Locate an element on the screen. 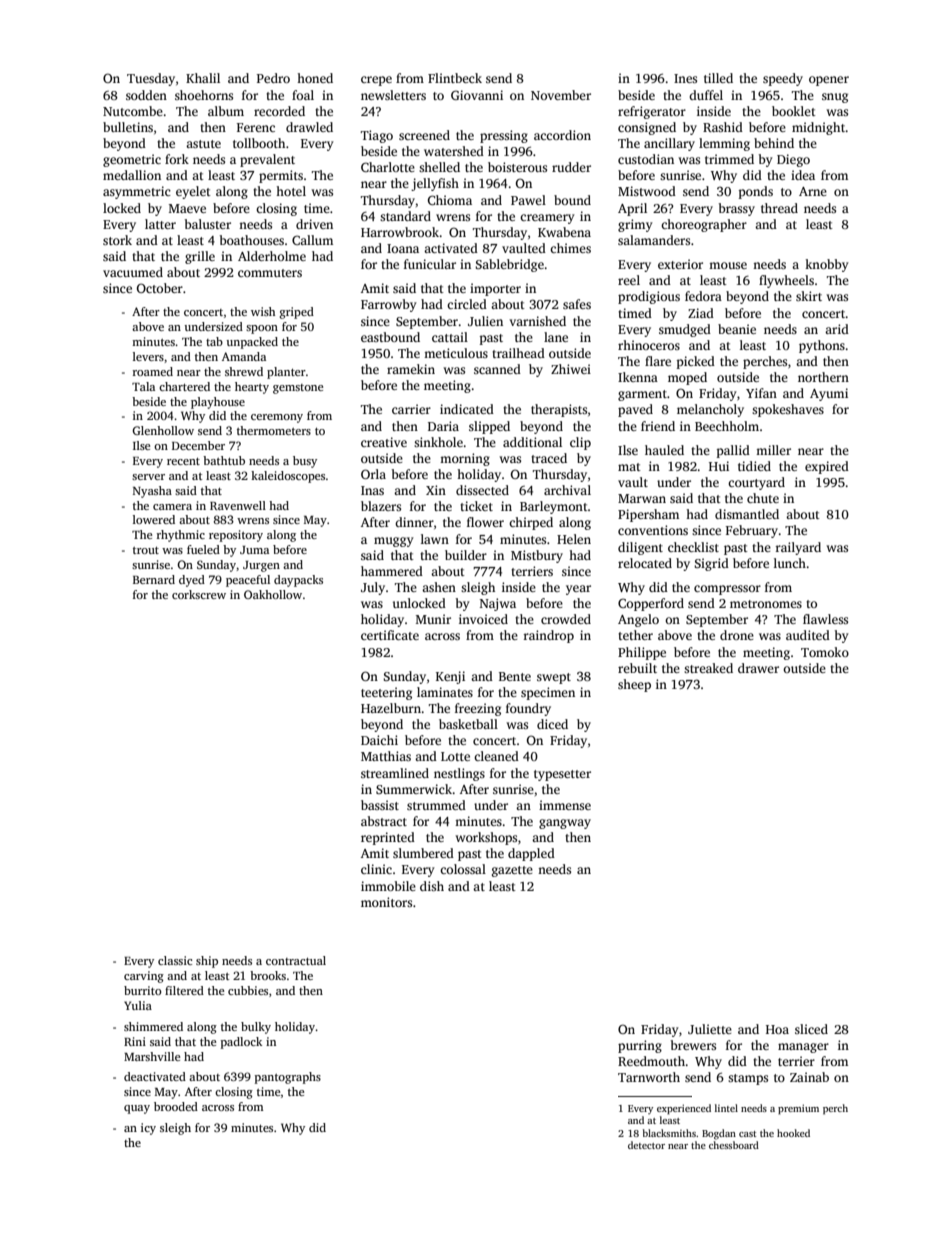  Tomoko is located at coordinates (825, 652).
